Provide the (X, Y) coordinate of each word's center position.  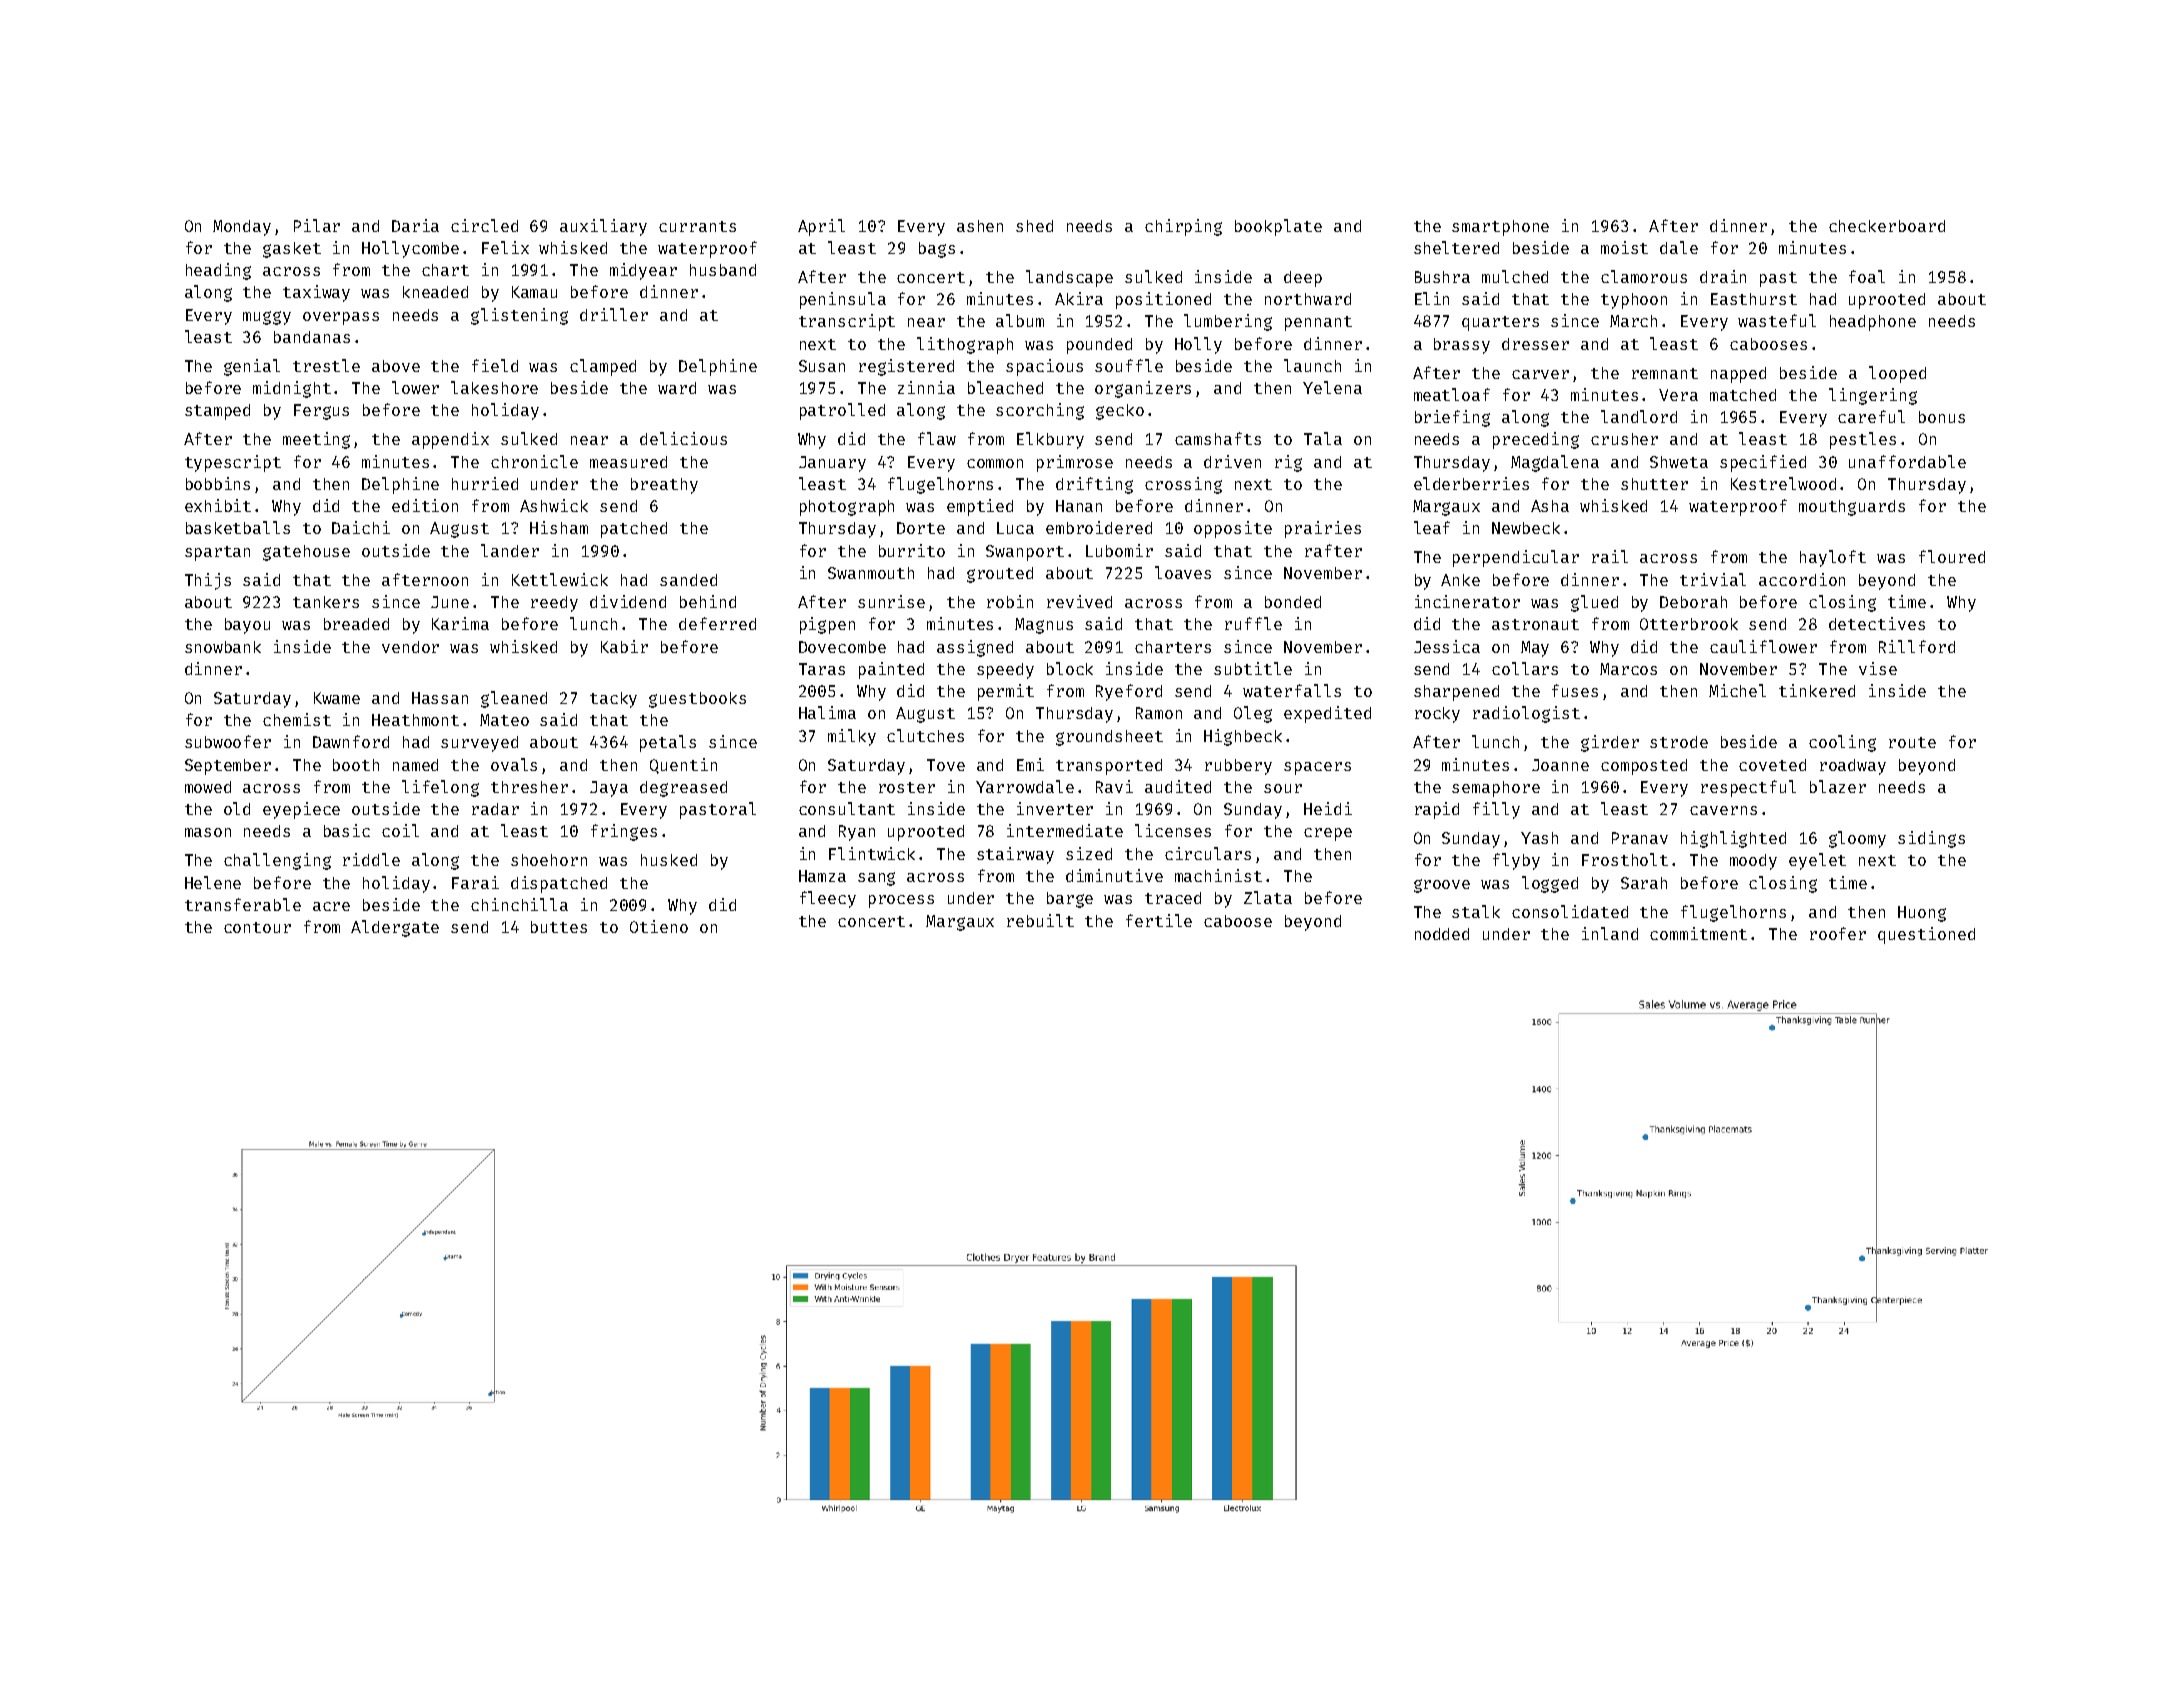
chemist (297, 719)
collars (1525, 668)
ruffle (1253, 623)
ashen (980, 226)
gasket (292, 250)
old (237, 808)
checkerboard (1887, 226)
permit (1006, 692)
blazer (1838, 786)
